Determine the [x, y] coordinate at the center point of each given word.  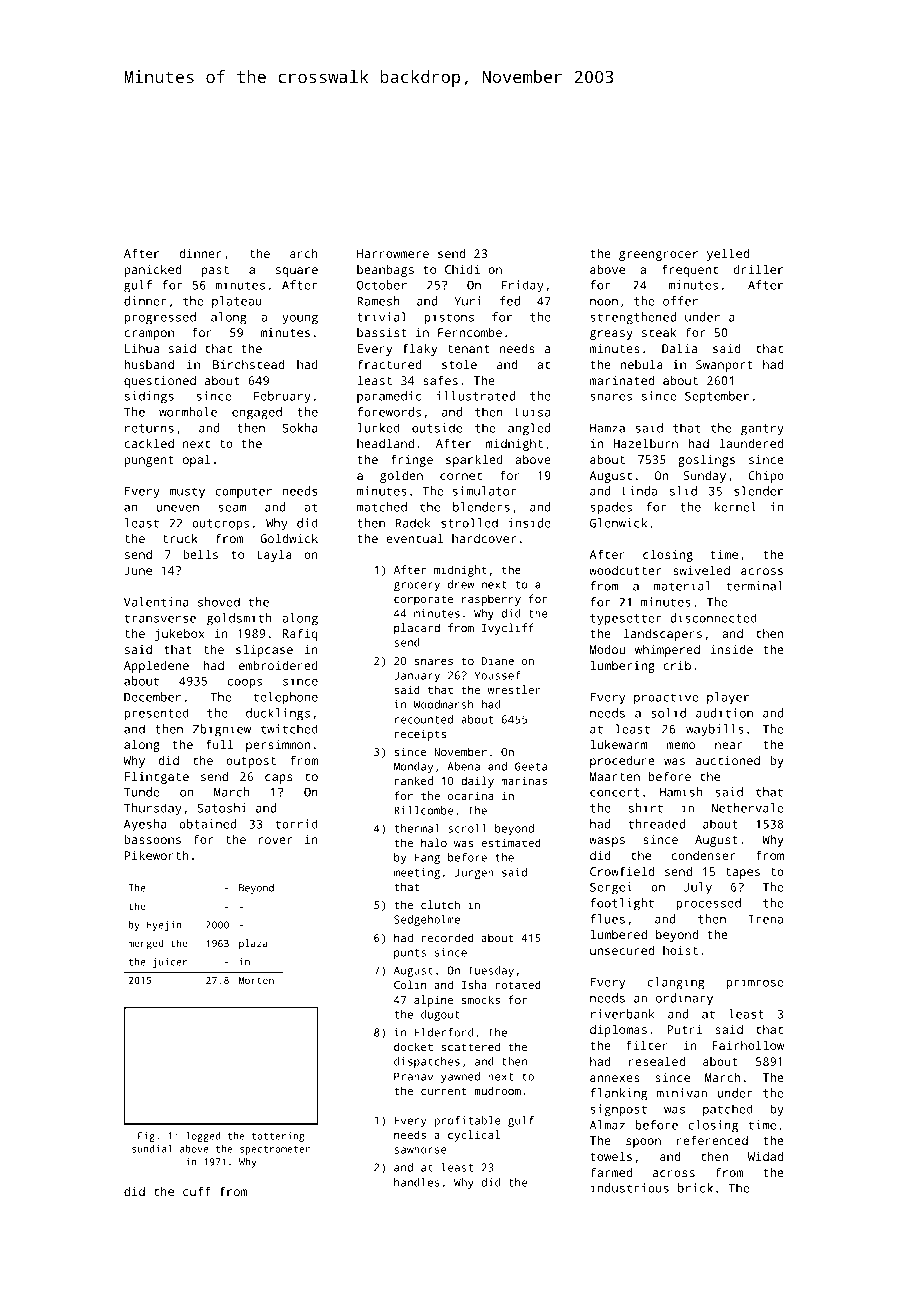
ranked [414, 780]
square [297, 272]
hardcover [484, 538]
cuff [197, 1191]
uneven [178, 508]
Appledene [156, 666]
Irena [766, 919]
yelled [728, 254]
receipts [420, 735]
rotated [518, 984]
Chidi [462, 269]
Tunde [142, 792]
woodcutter [625, 570]
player [728, 698]
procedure [622, 762]
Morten [256, 980]
